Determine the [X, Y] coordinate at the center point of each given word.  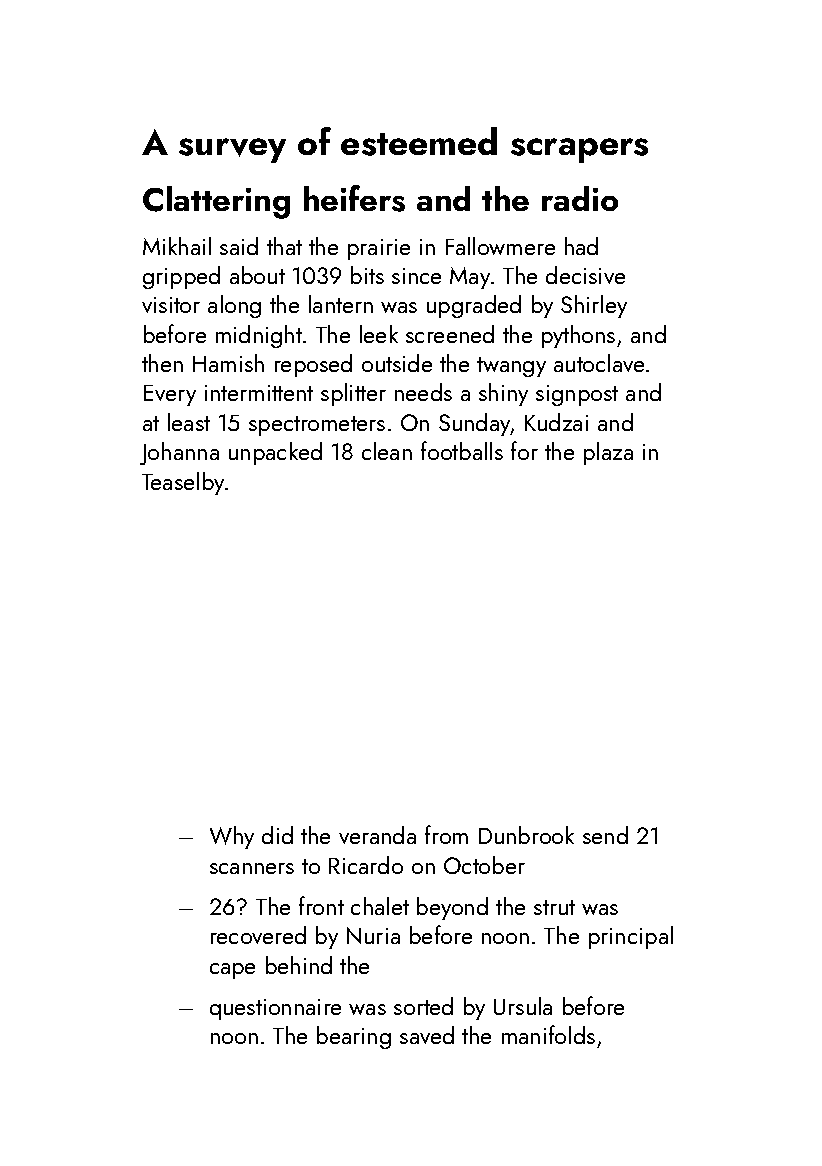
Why [232, 837]
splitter [353, 394]
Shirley [594, 306]
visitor [171, 305]
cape [232, 971]
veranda [377, 835]
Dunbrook [526, 835]
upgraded [474, 306]
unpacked [275, 453]
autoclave [599, 363]
